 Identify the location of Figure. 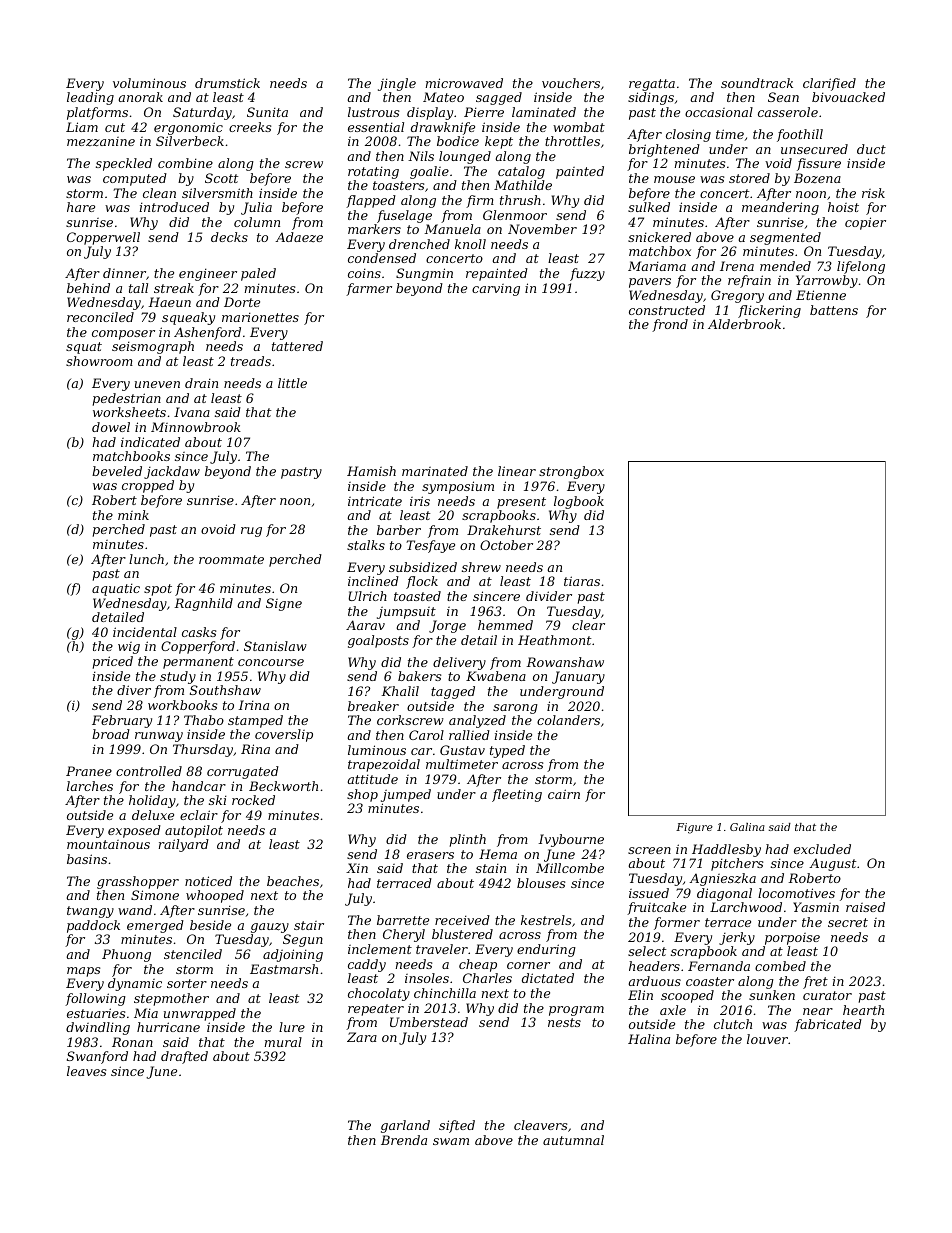
(694, 828).
